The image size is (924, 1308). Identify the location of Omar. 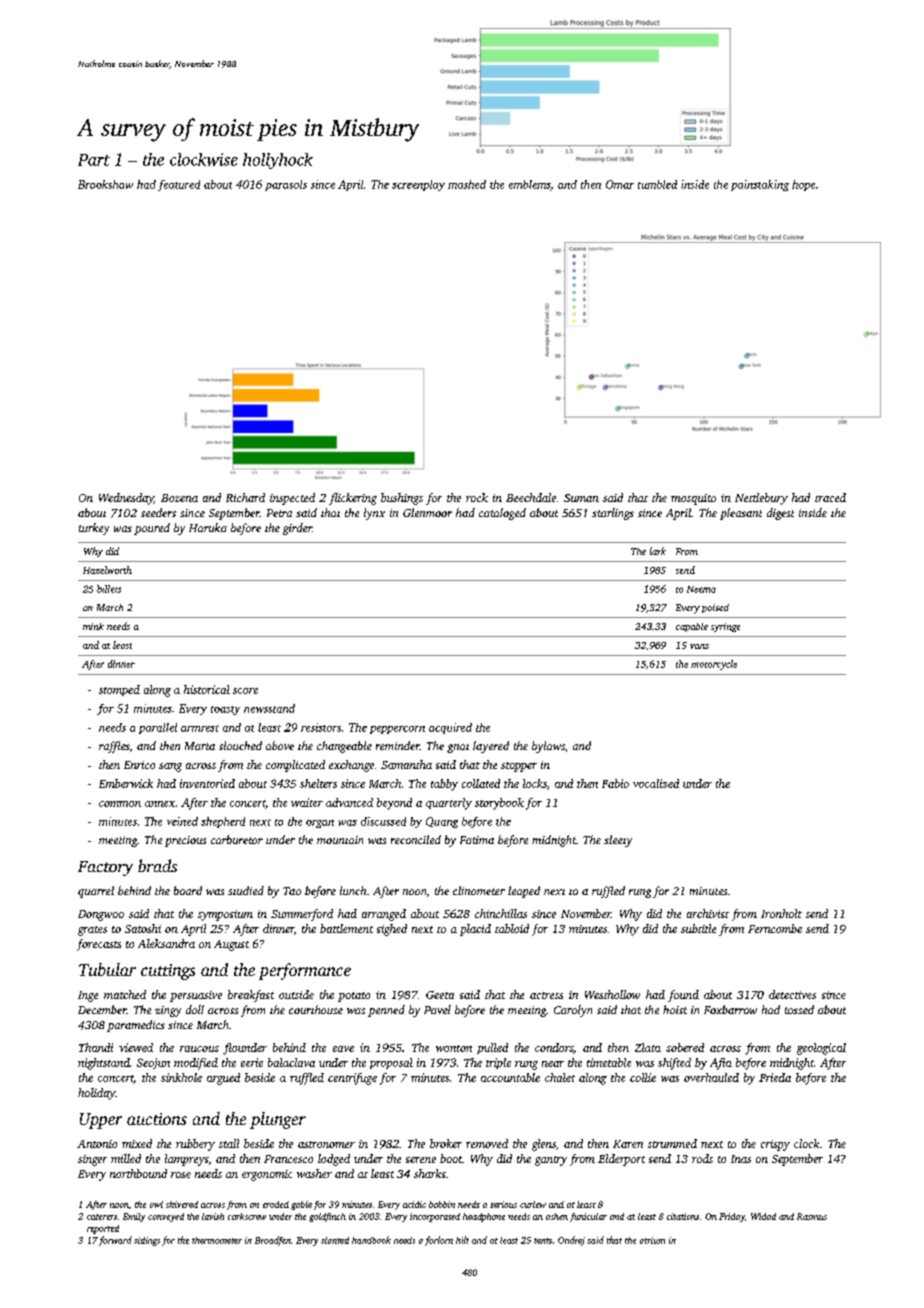
(620, 184).
